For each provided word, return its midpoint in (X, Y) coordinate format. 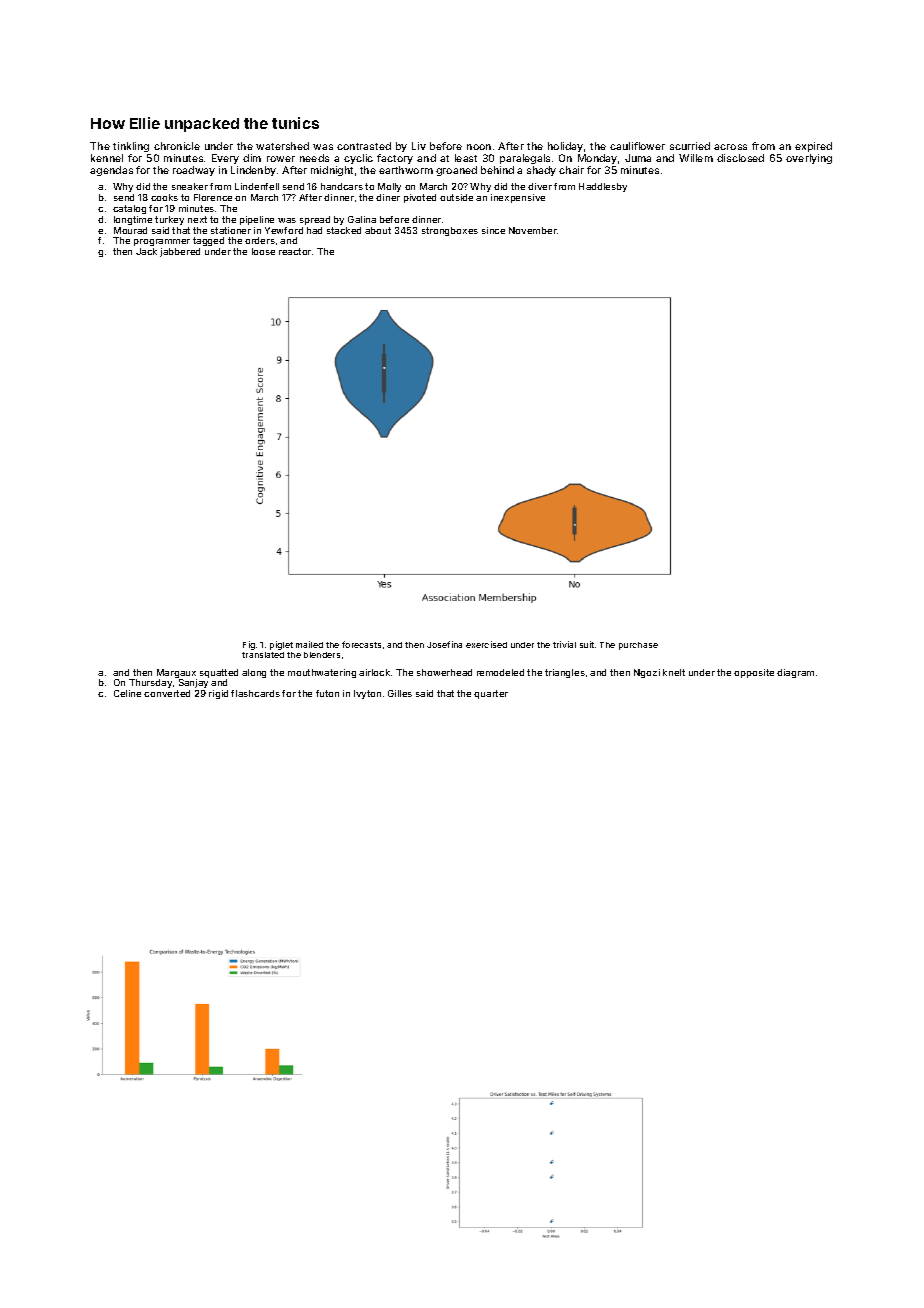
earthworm (406, 170)
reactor (295, 251)
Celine (127, 693)
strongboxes (450, 231)
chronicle (177, 146)
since (493, 230)
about (378, 230)
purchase (638, 646)
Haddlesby (603, 187)
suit (587, 644)
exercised (486, 644)
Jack (146, 251)
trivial (564, 644)
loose (263, 251)
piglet (281, 645)
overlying (809, 159)
